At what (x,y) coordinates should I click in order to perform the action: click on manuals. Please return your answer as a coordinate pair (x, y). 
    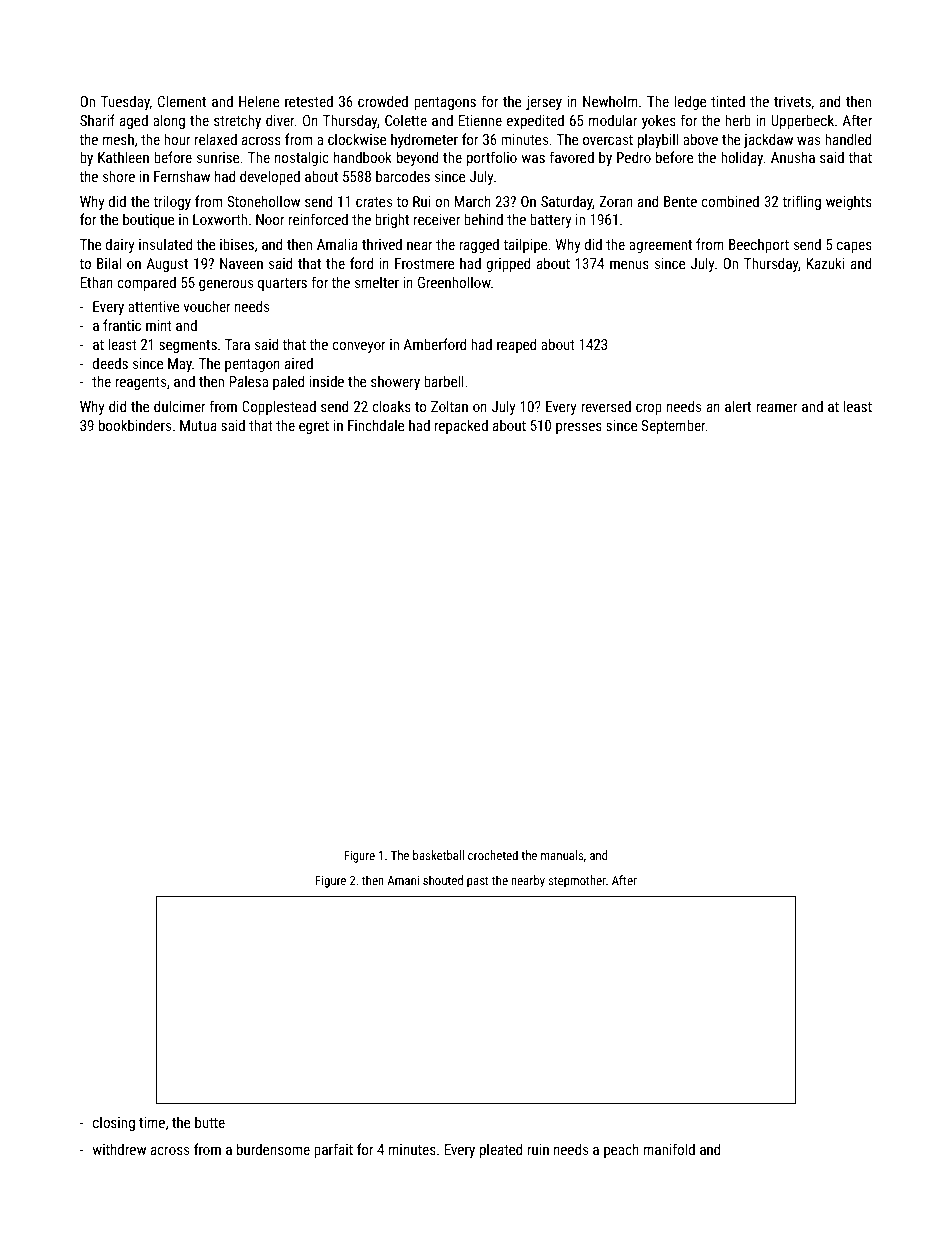
    Looking at the image, I should click on (562, 855).
